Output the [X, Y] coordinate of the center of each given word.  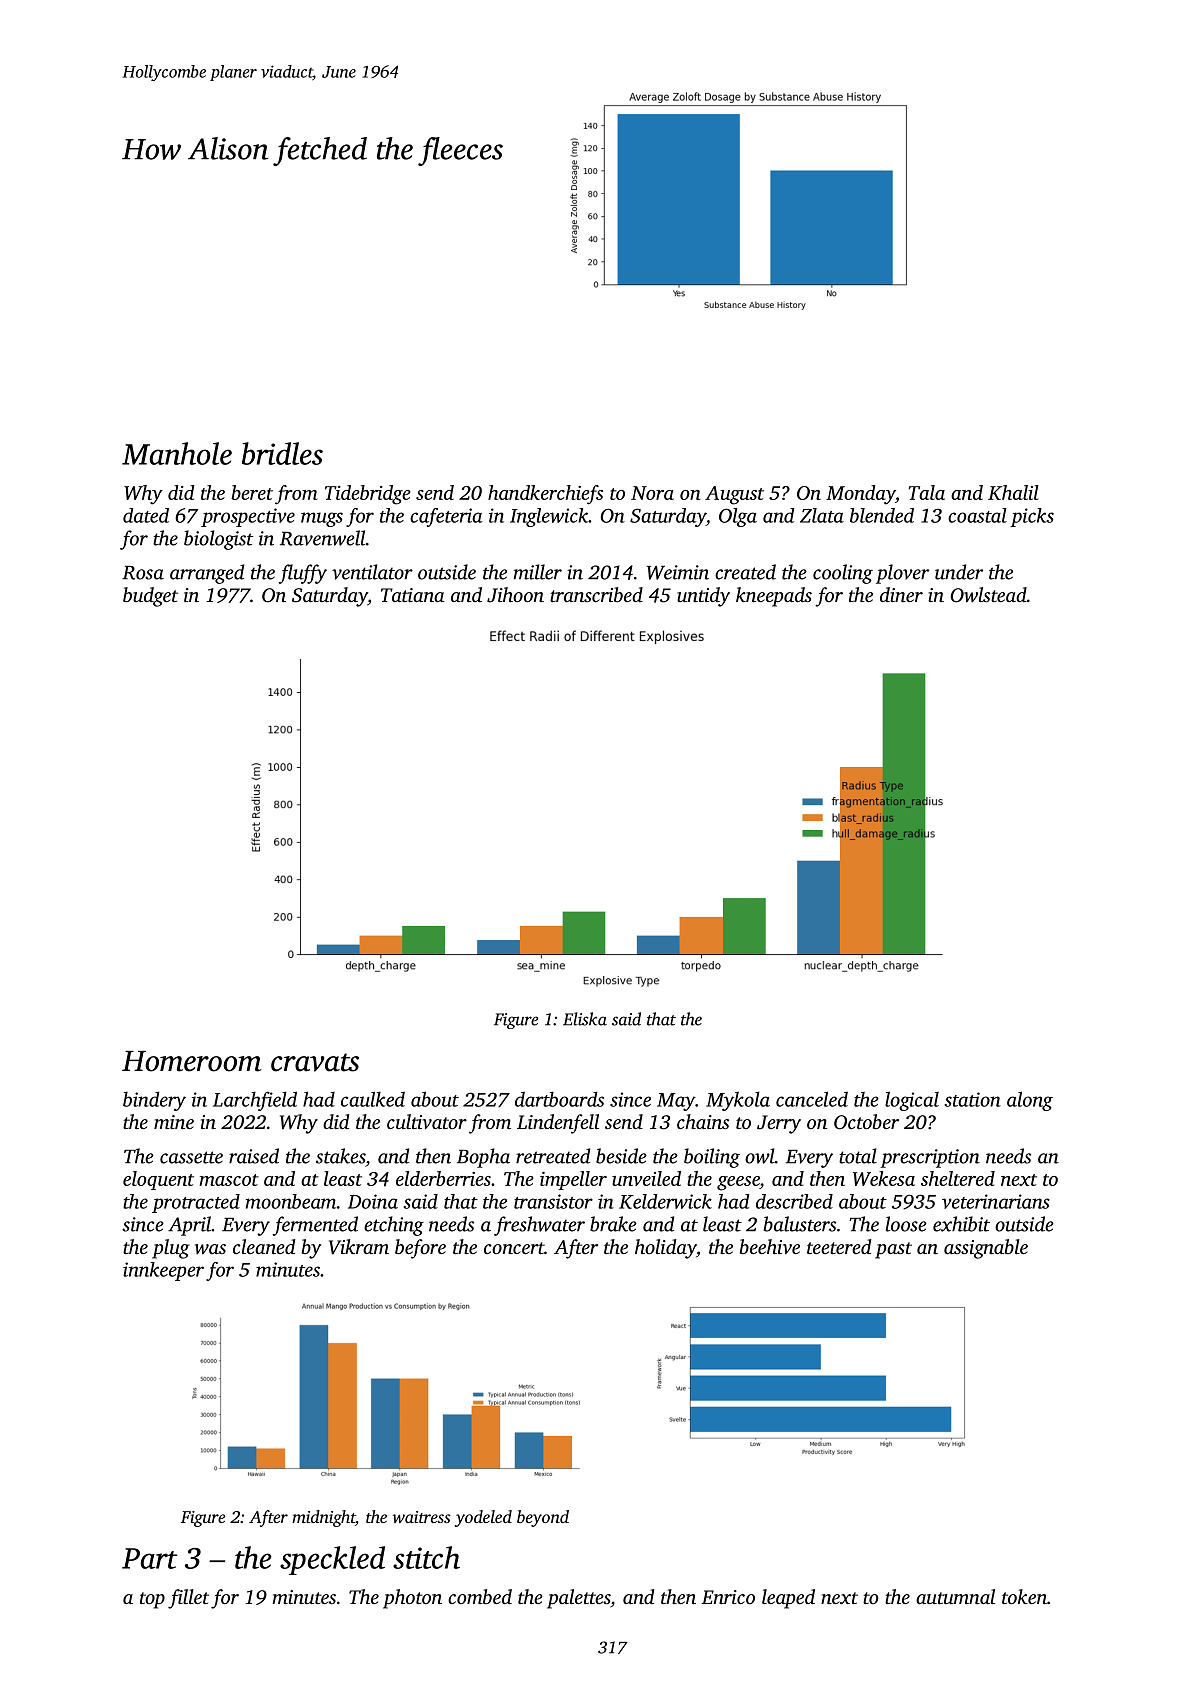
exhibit [961, 1224]
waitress [422, 1517]
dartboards [559, 1099]
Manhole [177, 453]
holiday [665, 1249]
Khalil [1013, 492]
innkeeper [163, 1271]
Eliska [585, 1019]
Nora [652, 493]
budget [150, 597]
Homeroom [191, 1061]
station [972, 1099]
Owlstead [988, 595]
